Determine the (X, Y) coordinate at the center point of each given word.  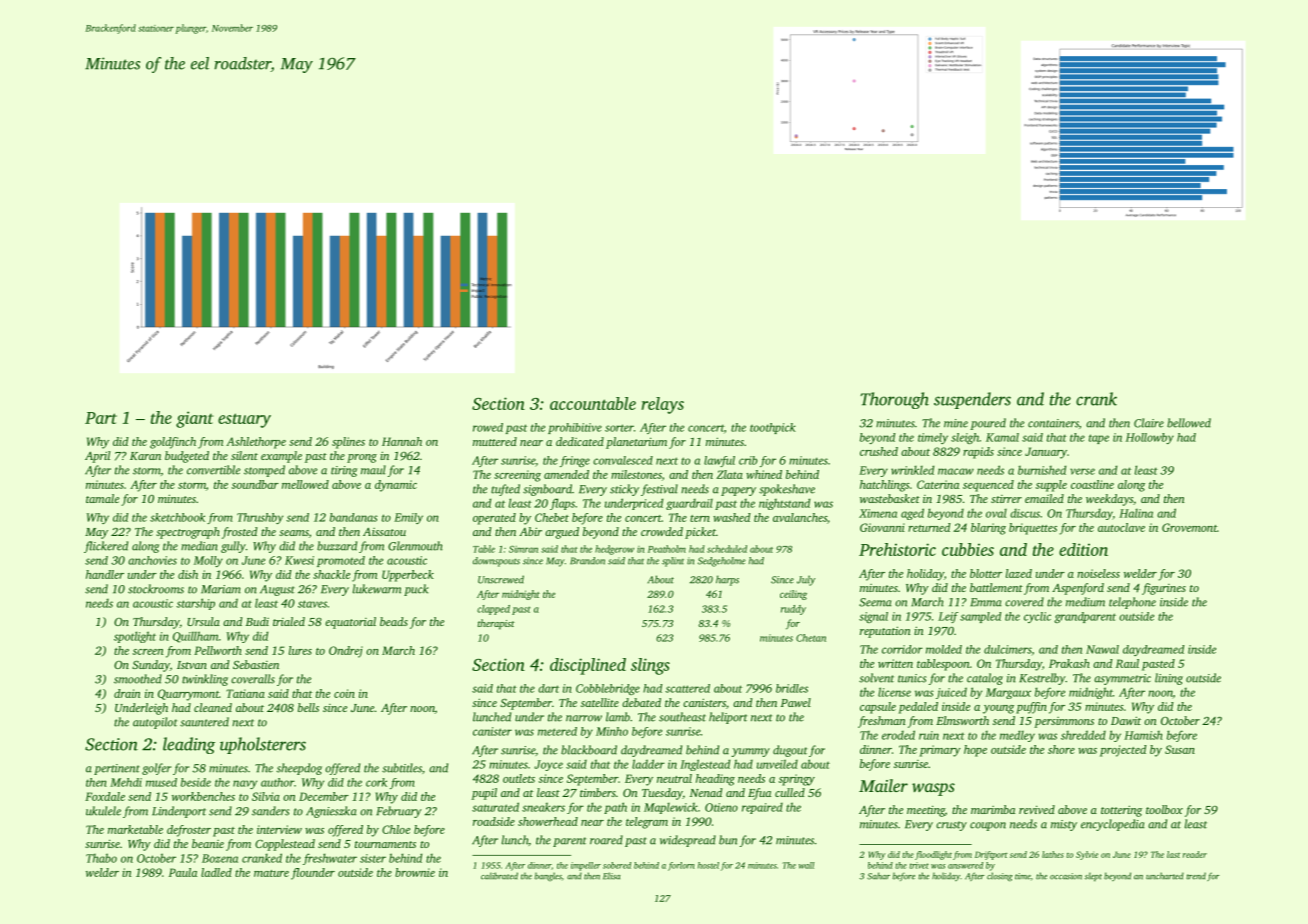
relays (662, 405)
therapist (496, 624)
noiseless (1098, 573)
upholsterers (263, 745)
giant (195, 419)
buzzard (337, 546)
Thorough (895, 400)
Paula (183, 872)
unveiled (777, 764)
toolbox (1164, 809)
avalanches (800, 517)
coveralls (253, 679)
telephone (1132, 603)
